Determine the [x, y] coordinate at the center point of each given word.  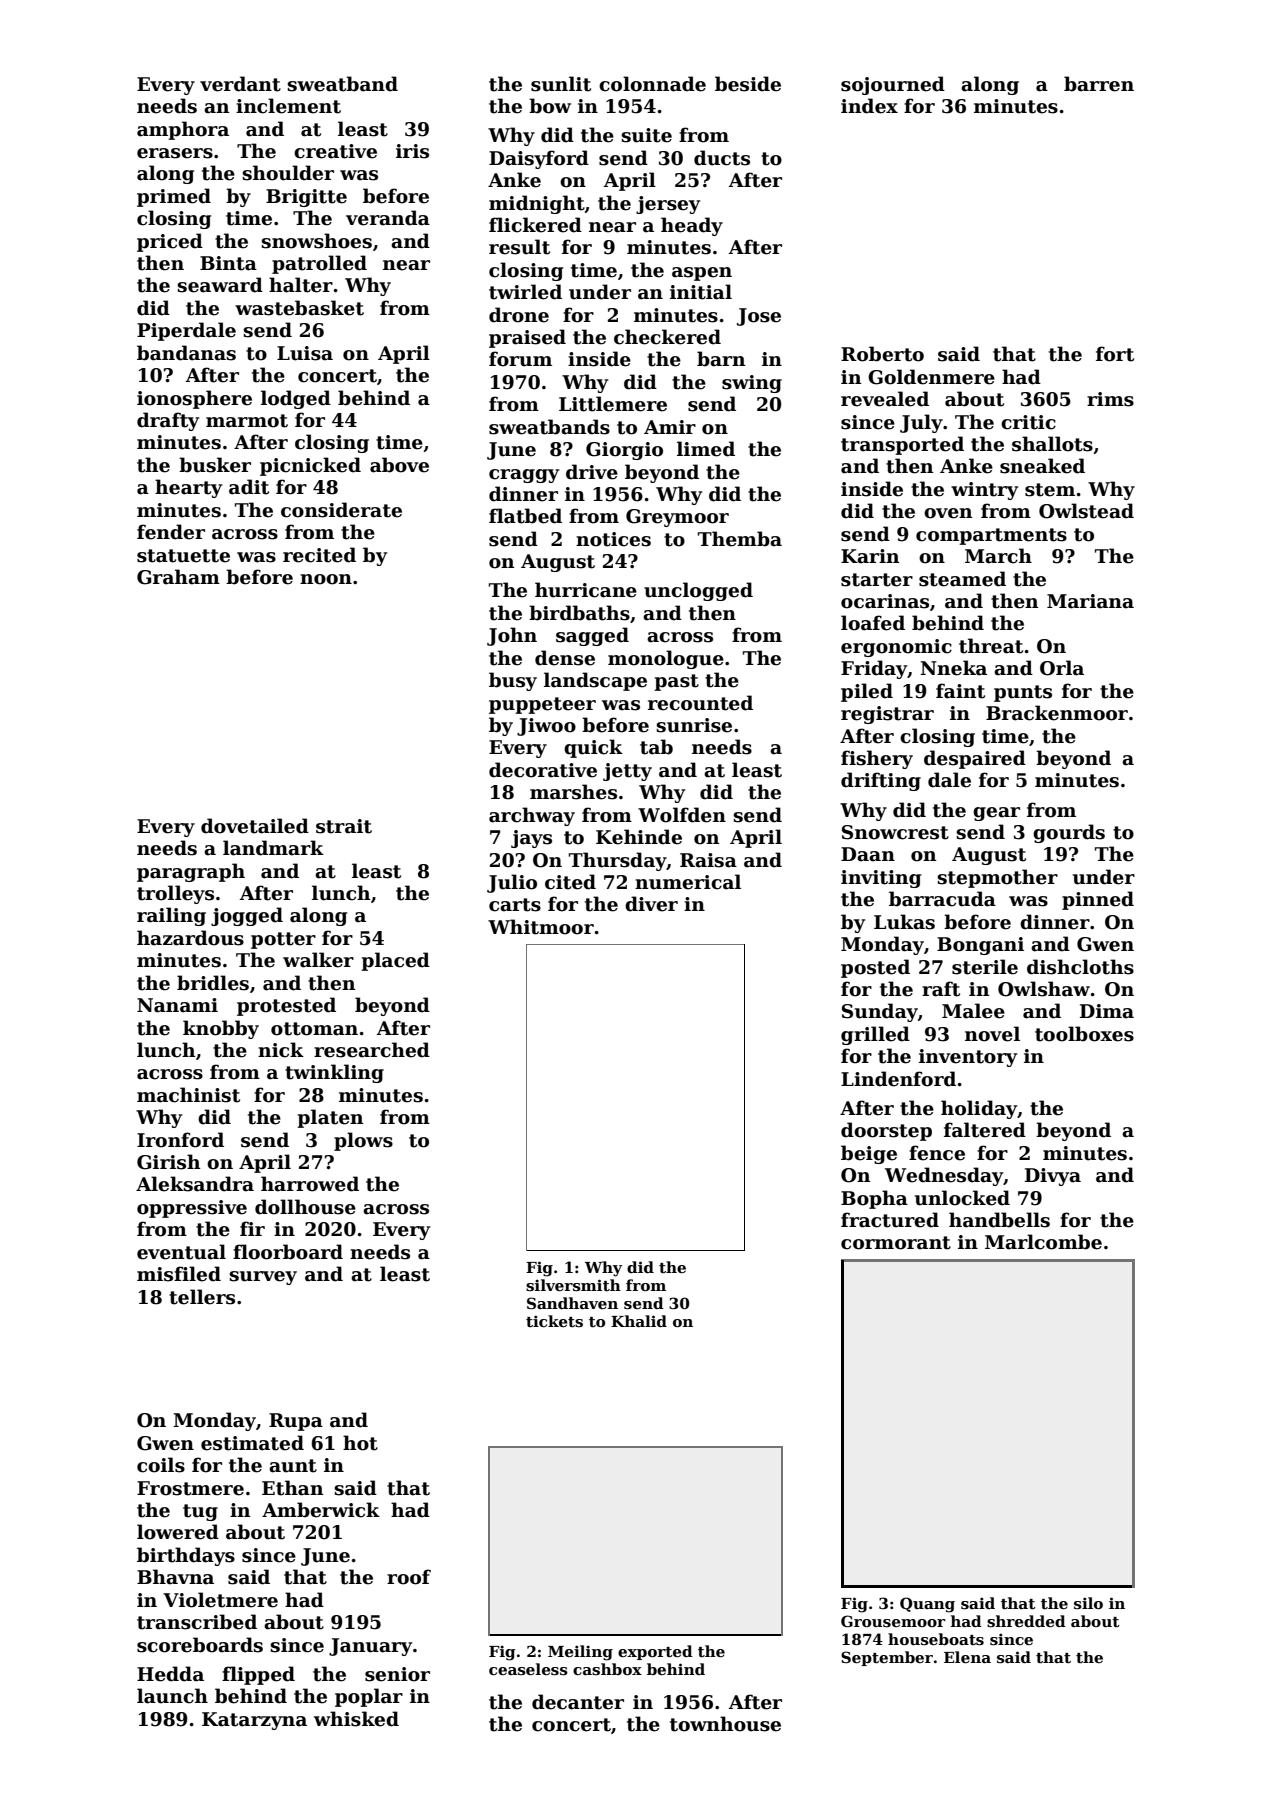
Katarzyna [254, 1721]
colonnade [652, 84]
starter [877, 580]
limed [706, 449]
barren [1099, 84]
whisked [356, 1719]
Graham [178, 577]
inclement [288, 106]
